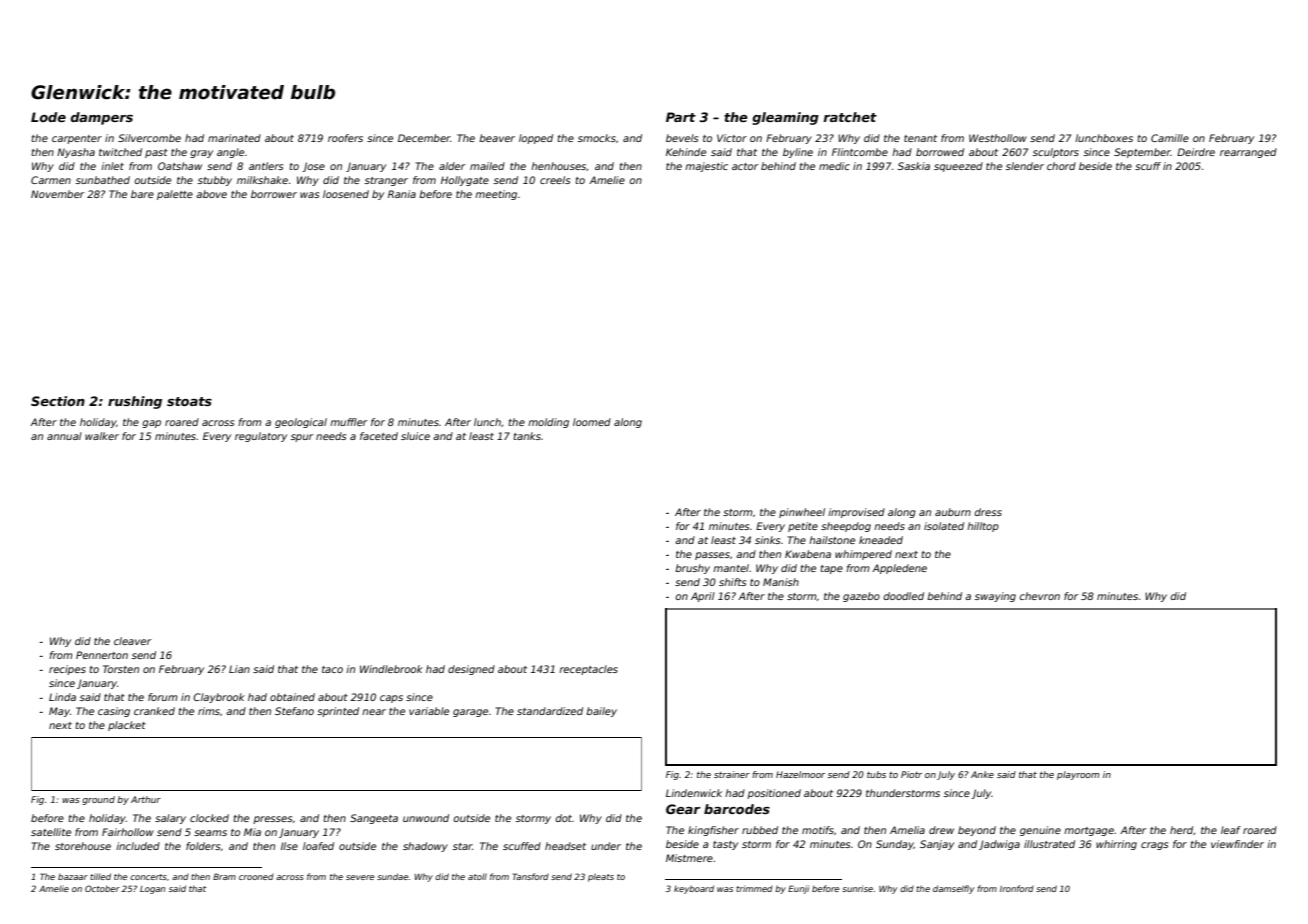 The height and width of the screenshot is (924, 1308). I want to click on Linda, so click(62, 697).
